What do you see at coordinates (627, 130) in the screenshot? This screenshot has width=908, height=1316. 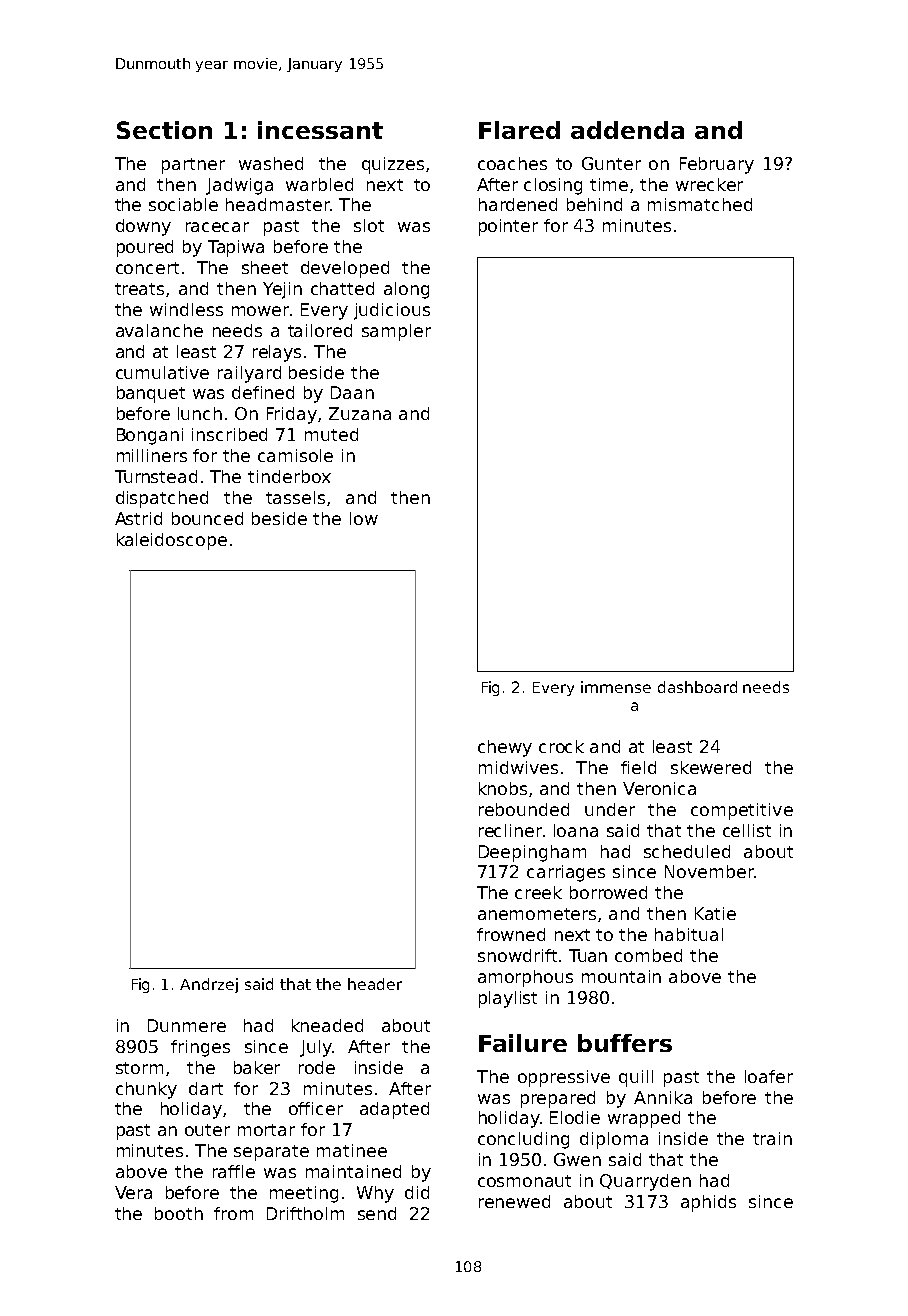 I see `addenda` at bounding box center [627, 130].
